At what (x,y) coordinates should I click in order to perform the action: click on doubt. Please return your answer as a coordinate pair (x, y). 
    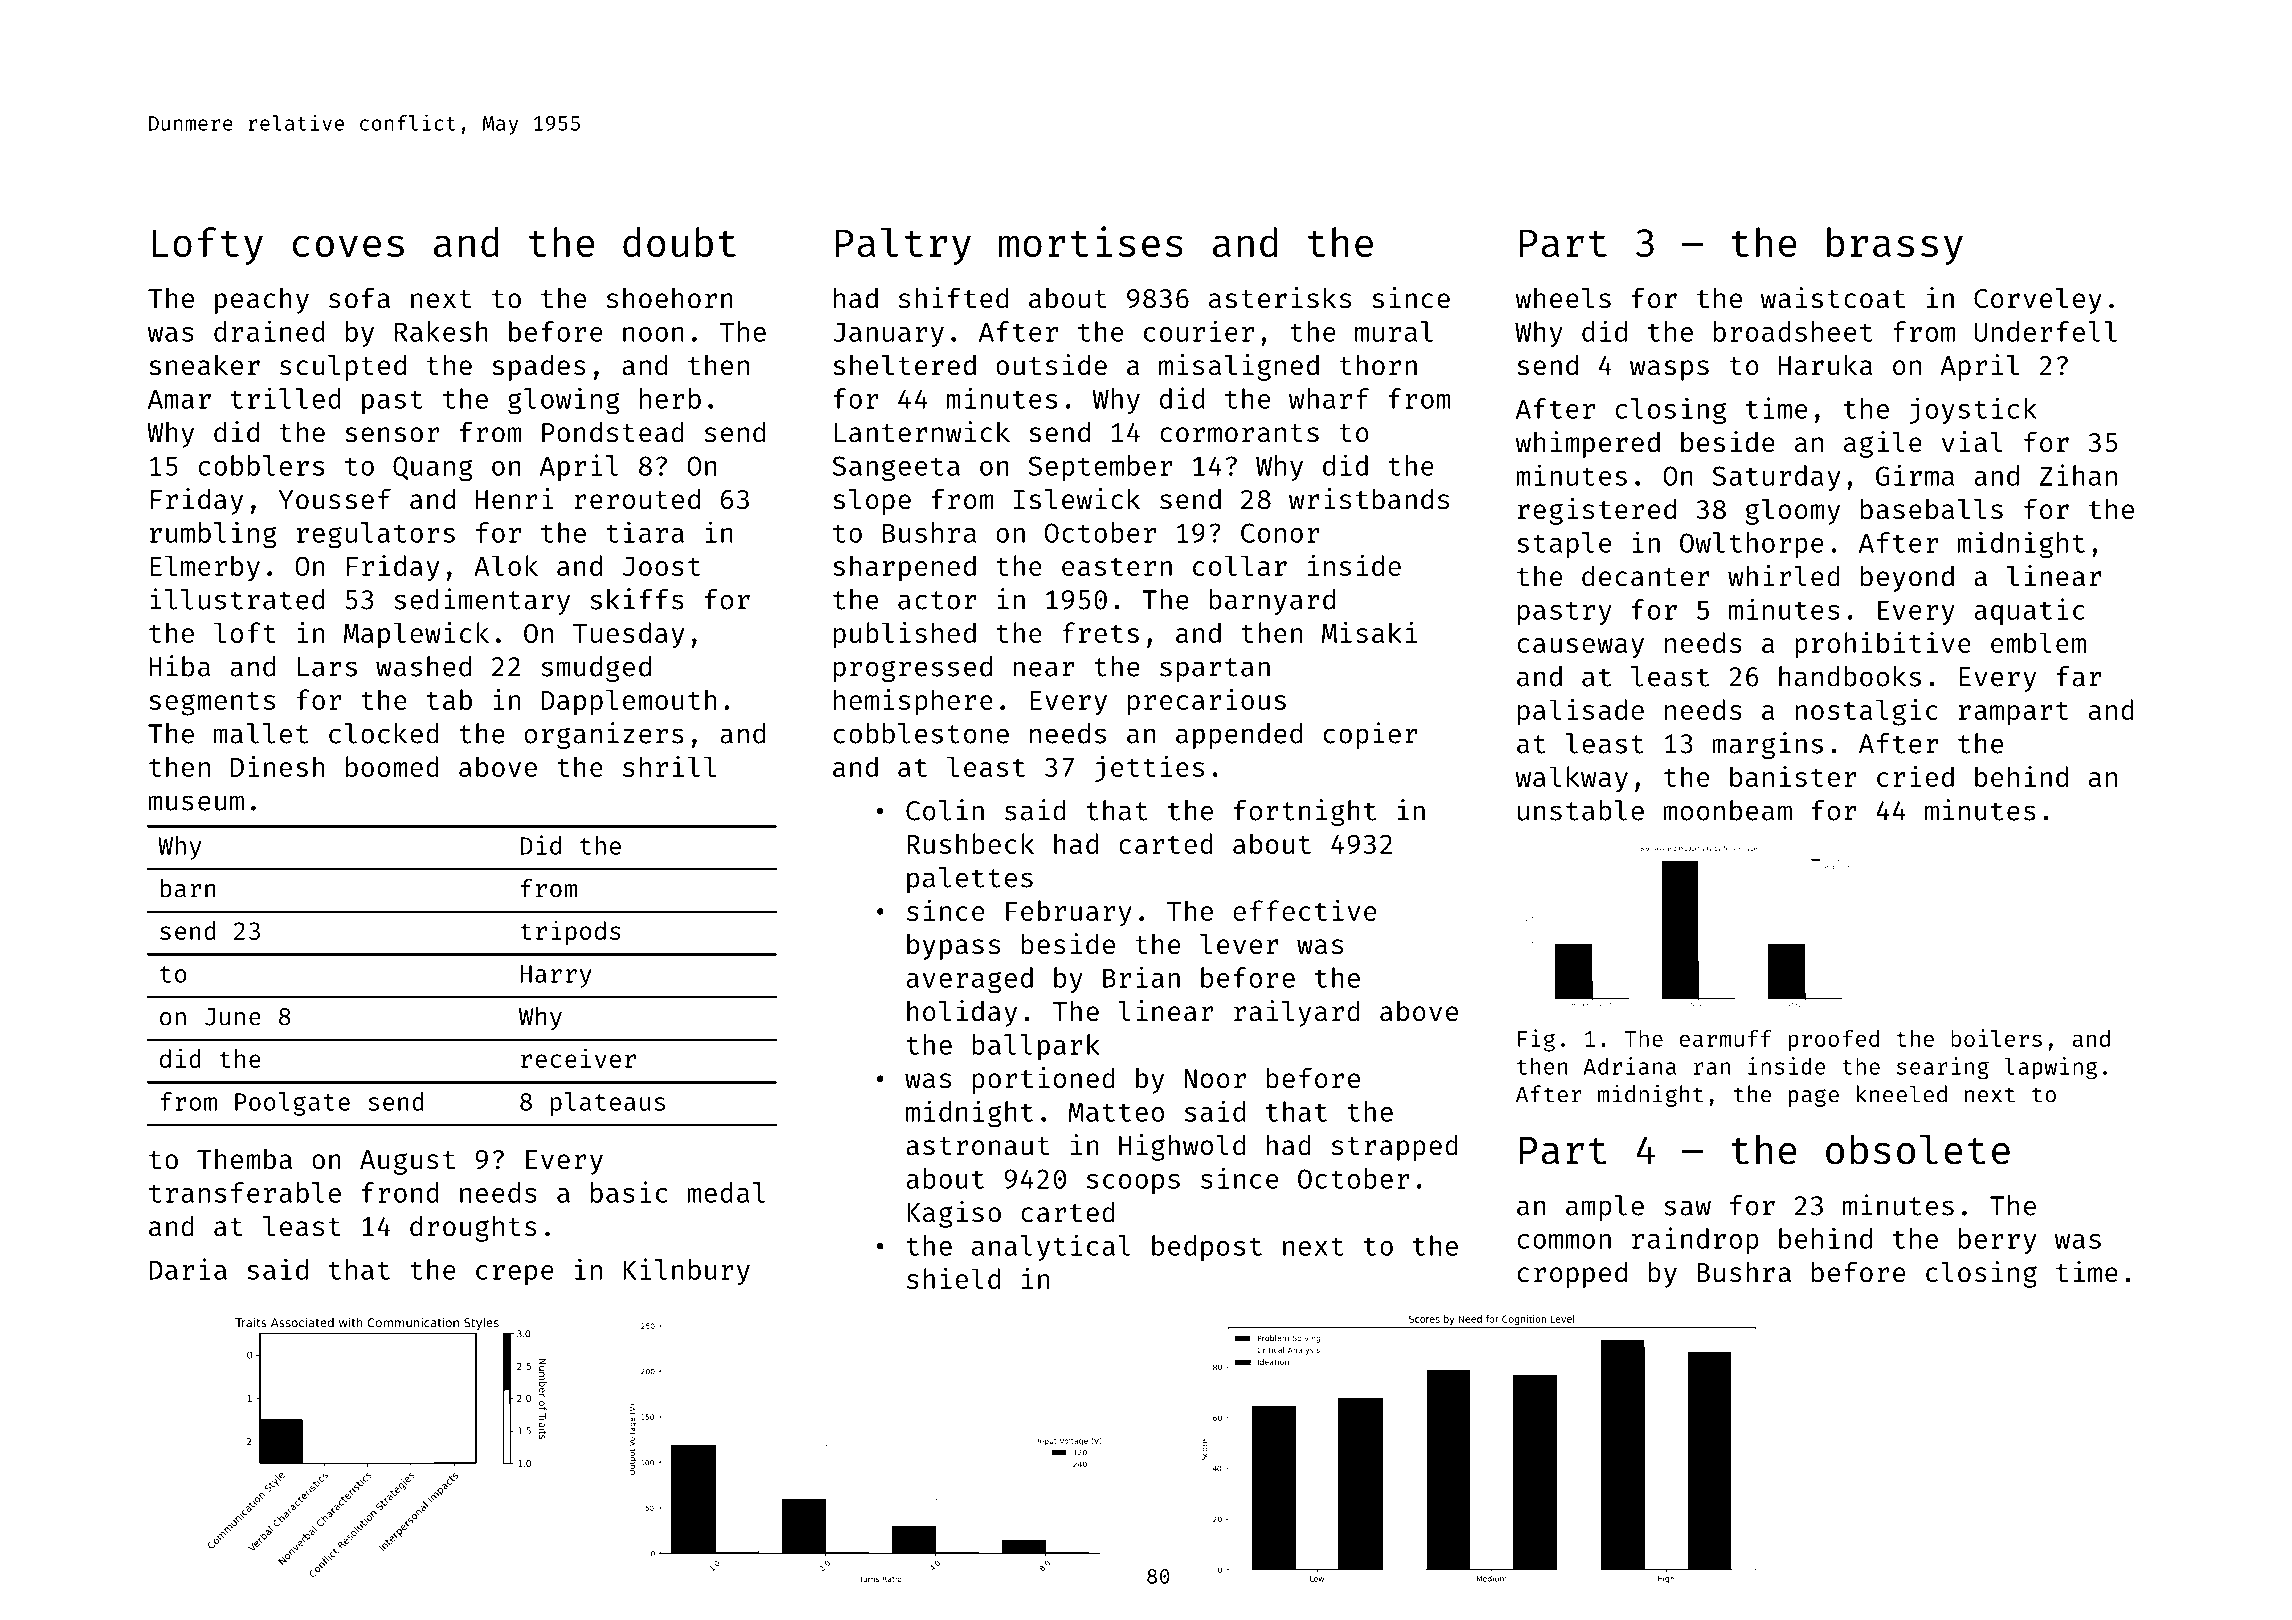
    Looking at the image, I should click on (679, 242).
